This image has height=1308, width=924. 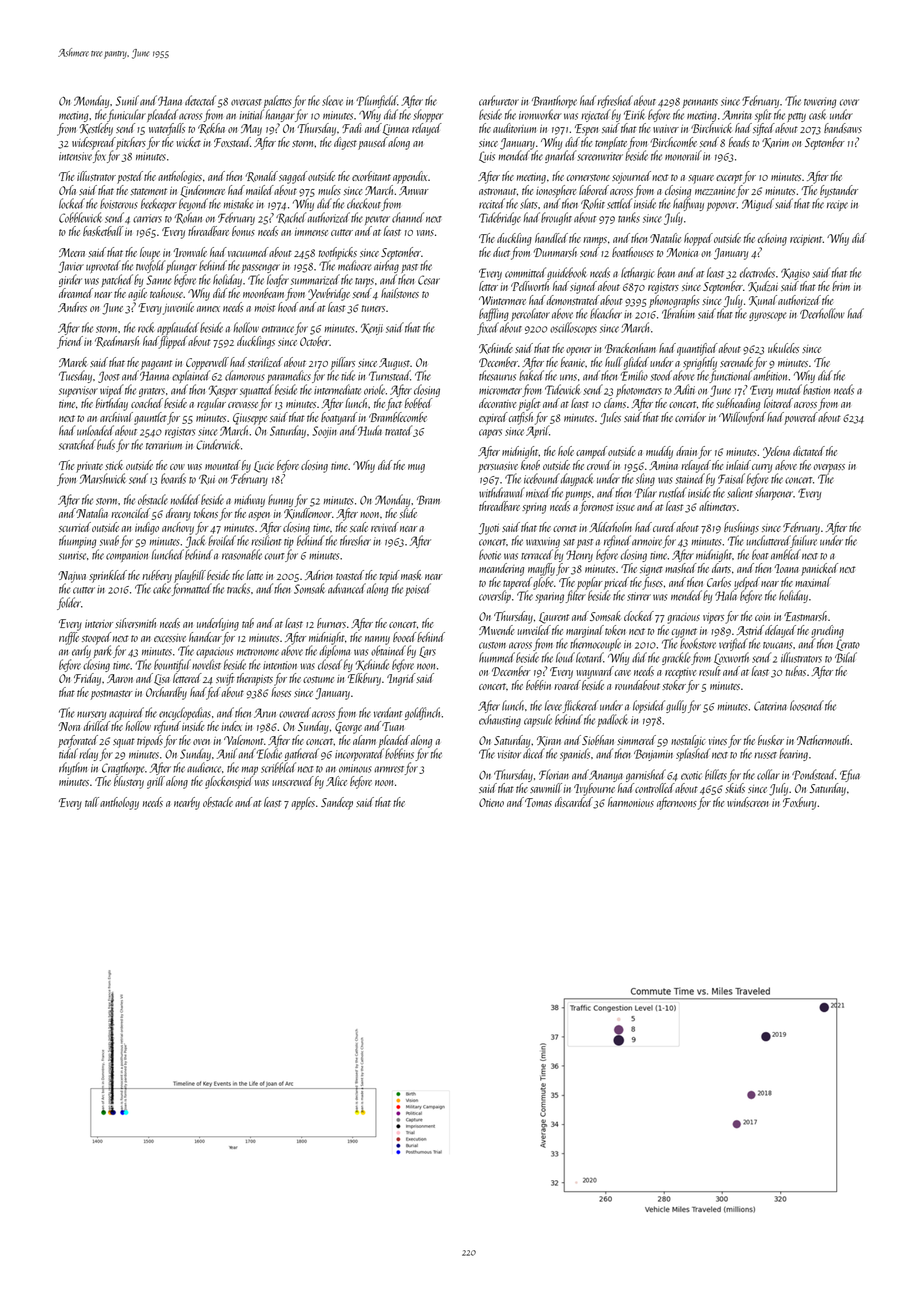 I want to click on discarded, so click(x=574, y=802).
